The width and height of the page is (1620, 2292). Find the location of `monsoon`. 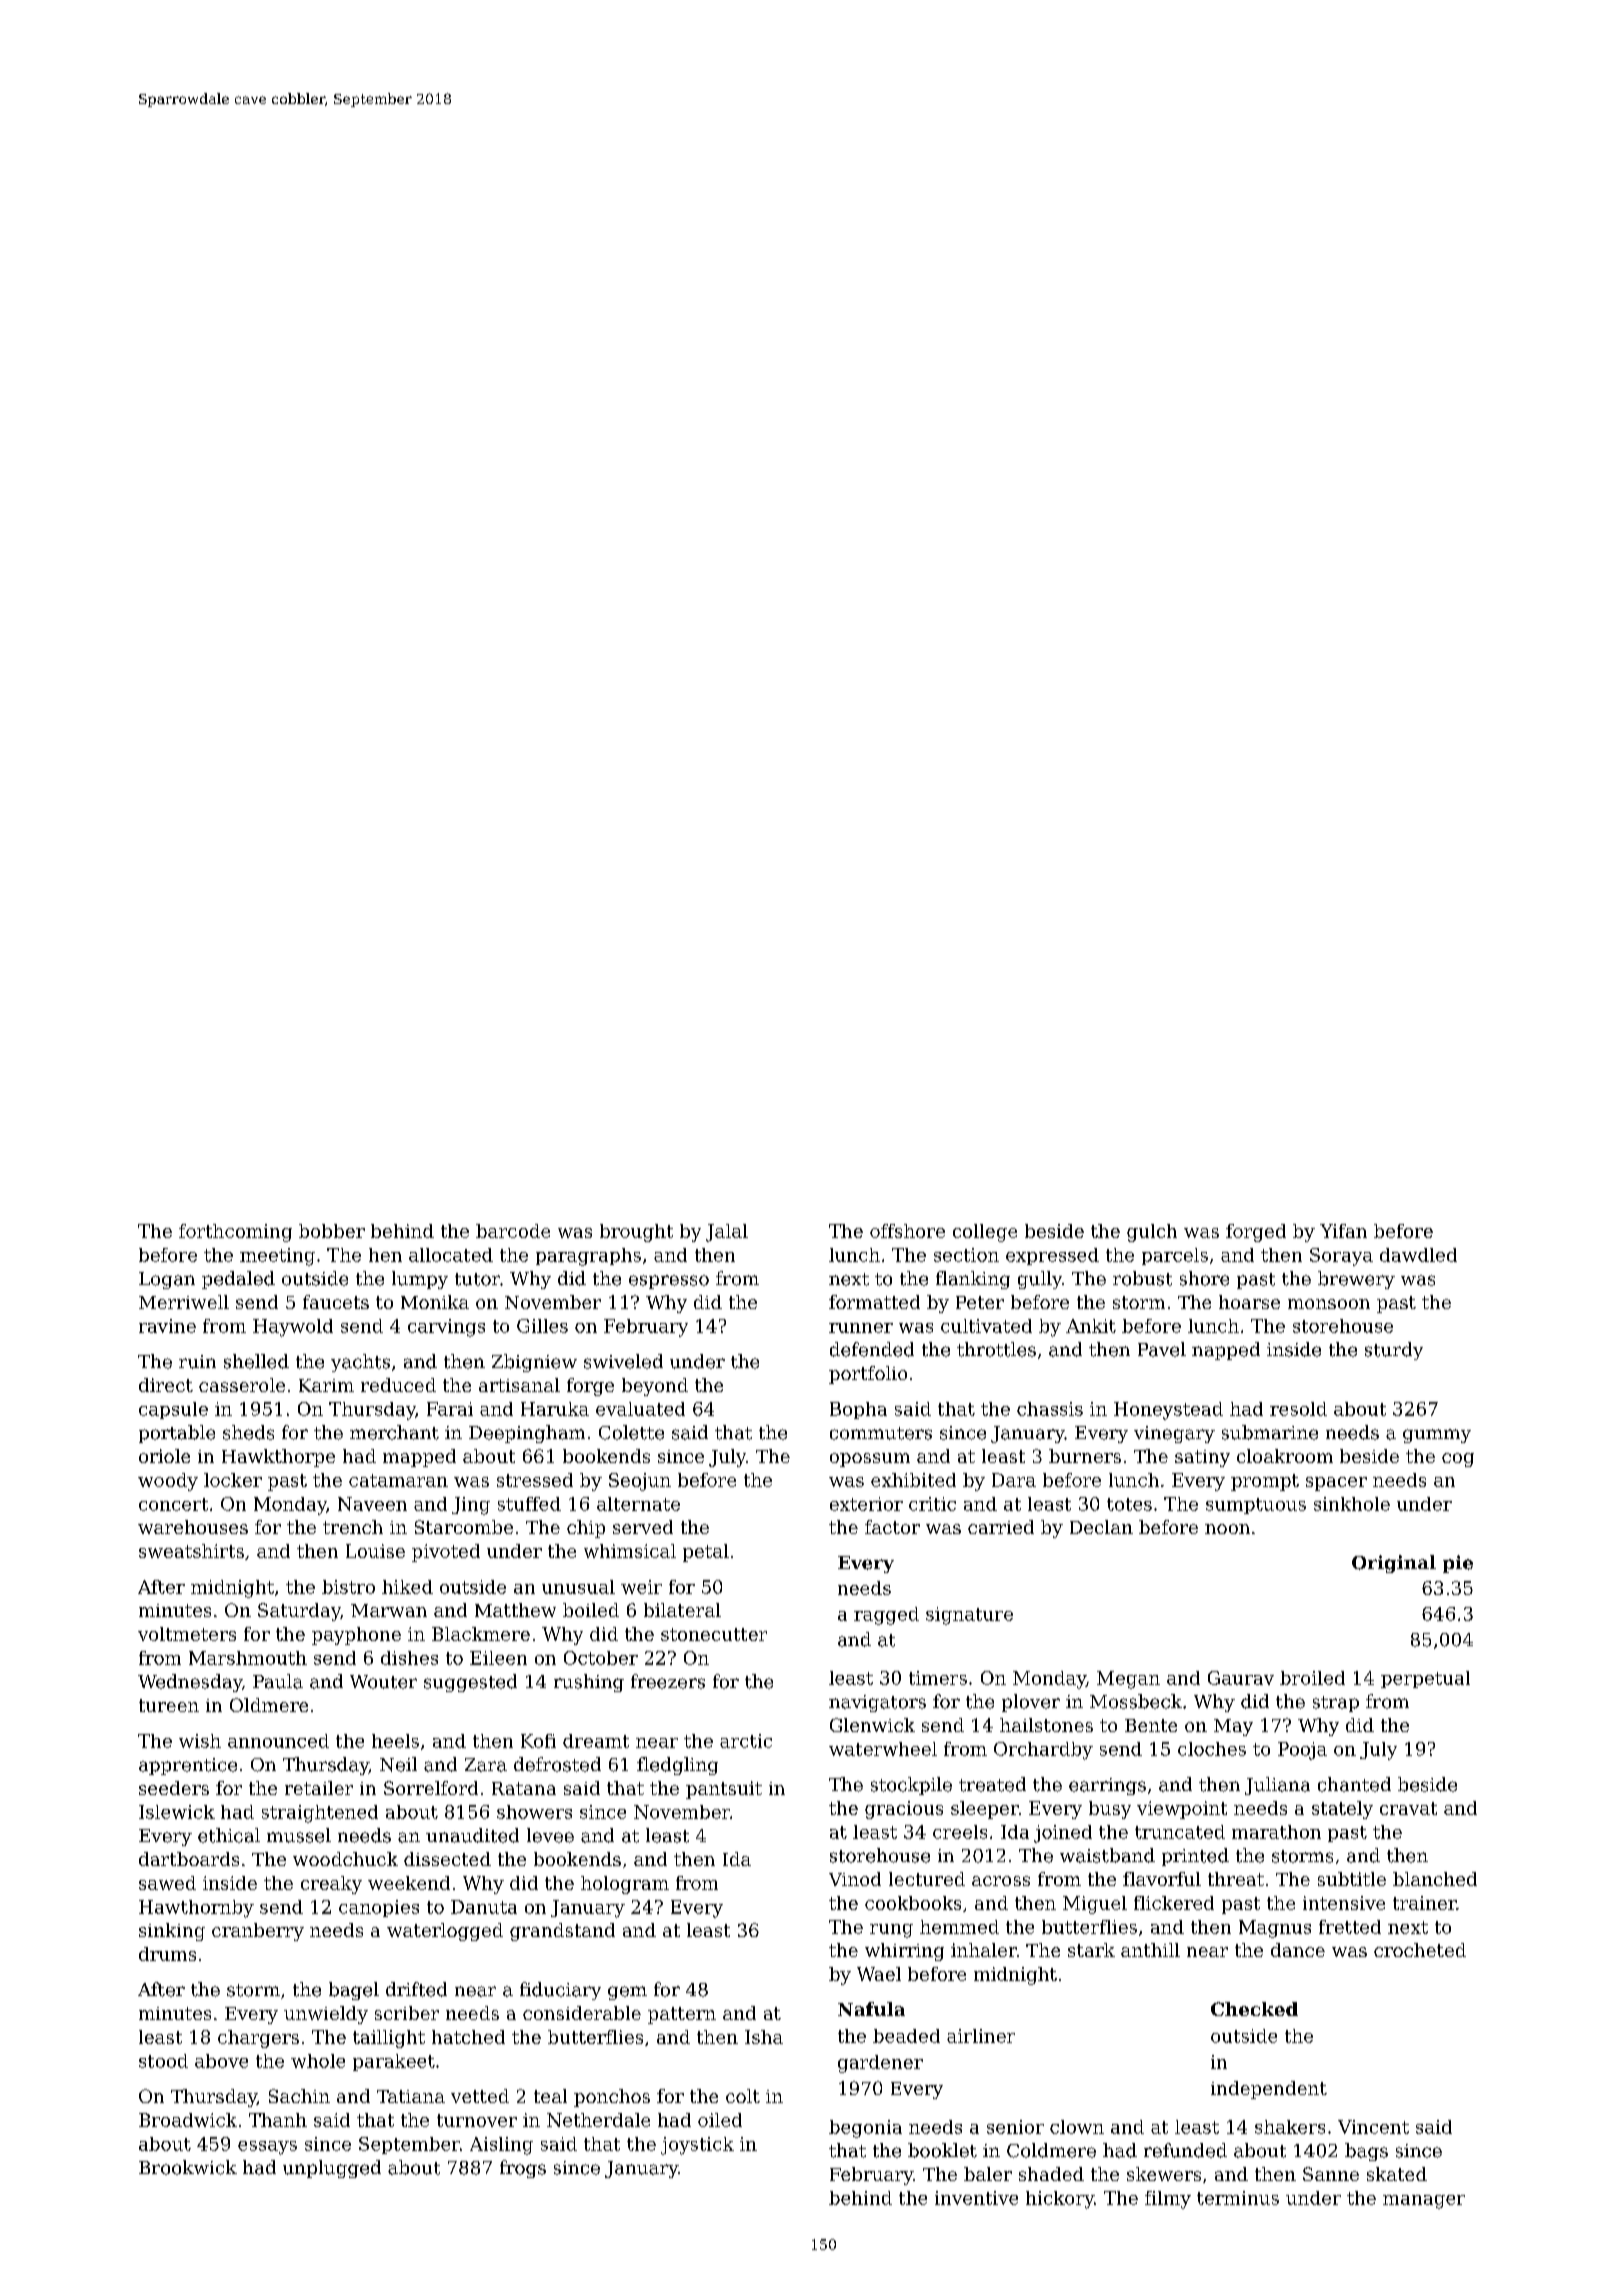

monsoon is located at coordinates (1329, 1304).
